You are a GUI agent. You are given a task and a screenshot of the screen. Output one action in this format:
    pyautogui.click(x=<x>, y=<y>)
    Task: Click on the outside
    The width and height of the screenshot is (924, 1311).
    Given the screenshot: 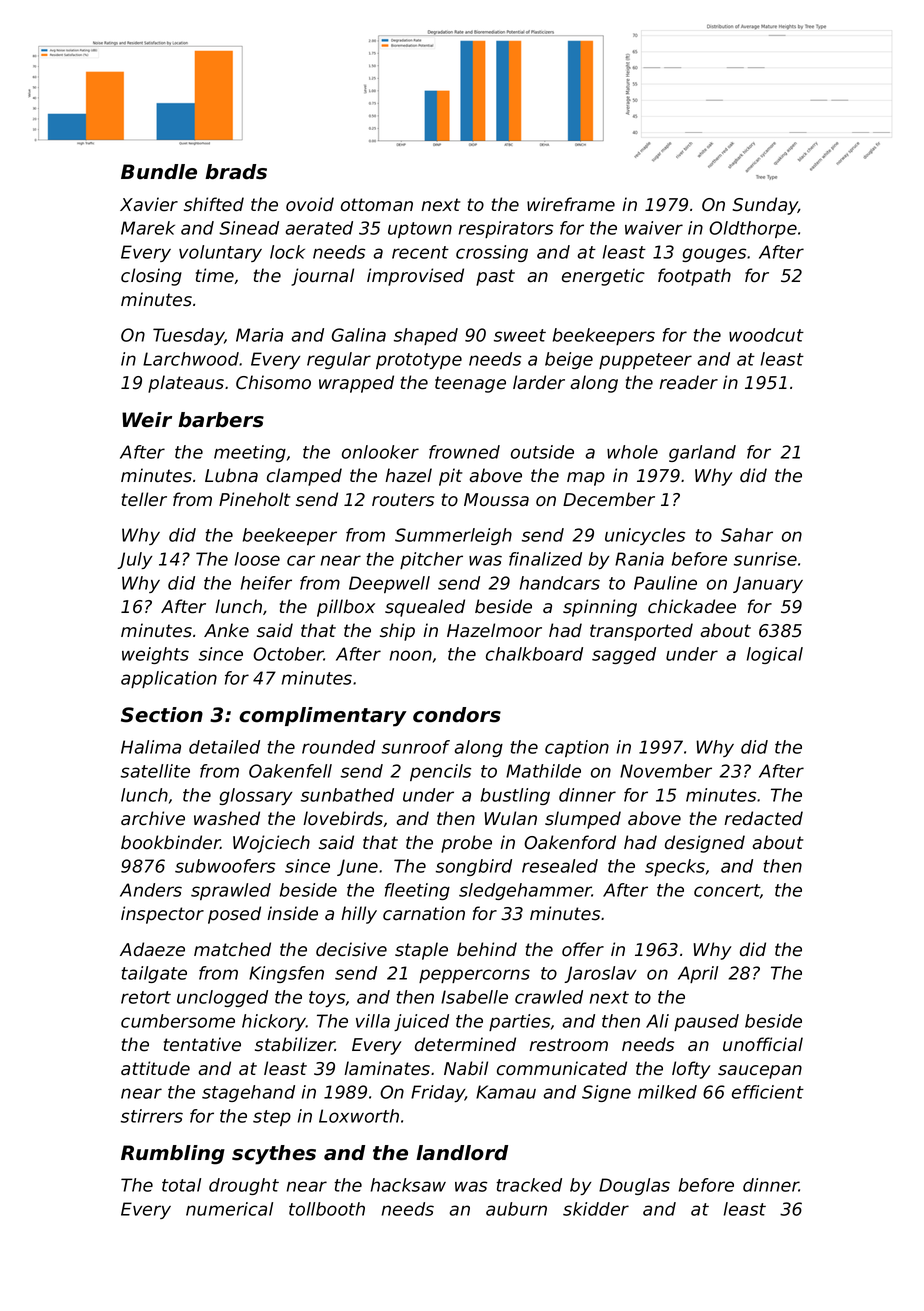 What is the action you would take?
    pyautogui.click(x=542, y=452)
